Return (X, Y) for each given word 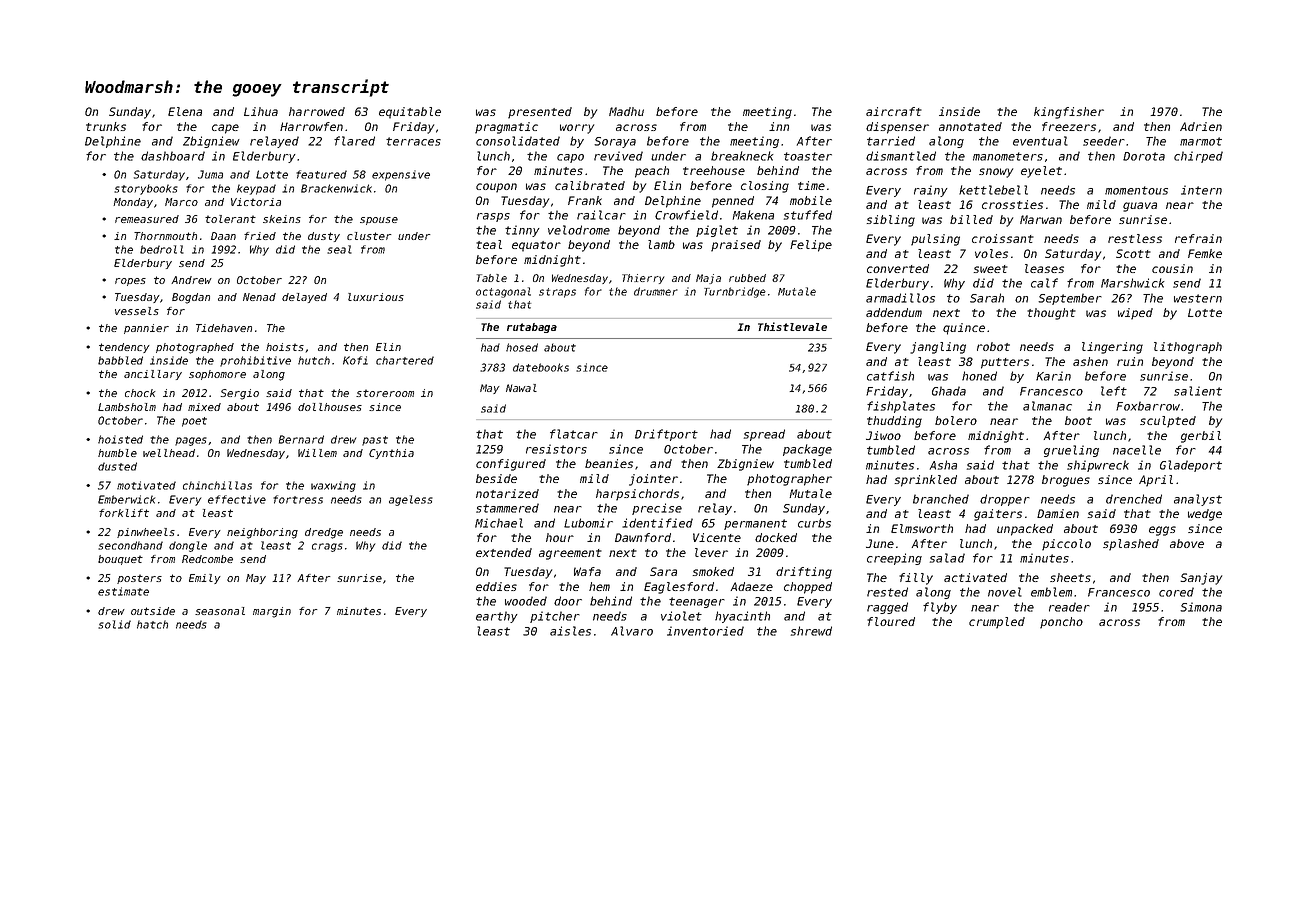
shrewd (811, 631)
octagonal (503, 292)
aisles (570, 631)
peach (652, 172)
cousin (1172, 268)
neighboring (262, 533)
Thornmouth (165, 236)
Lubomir (588, 523)
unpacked (1025, 530)
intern (1201, 190)
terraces (413, 141)
